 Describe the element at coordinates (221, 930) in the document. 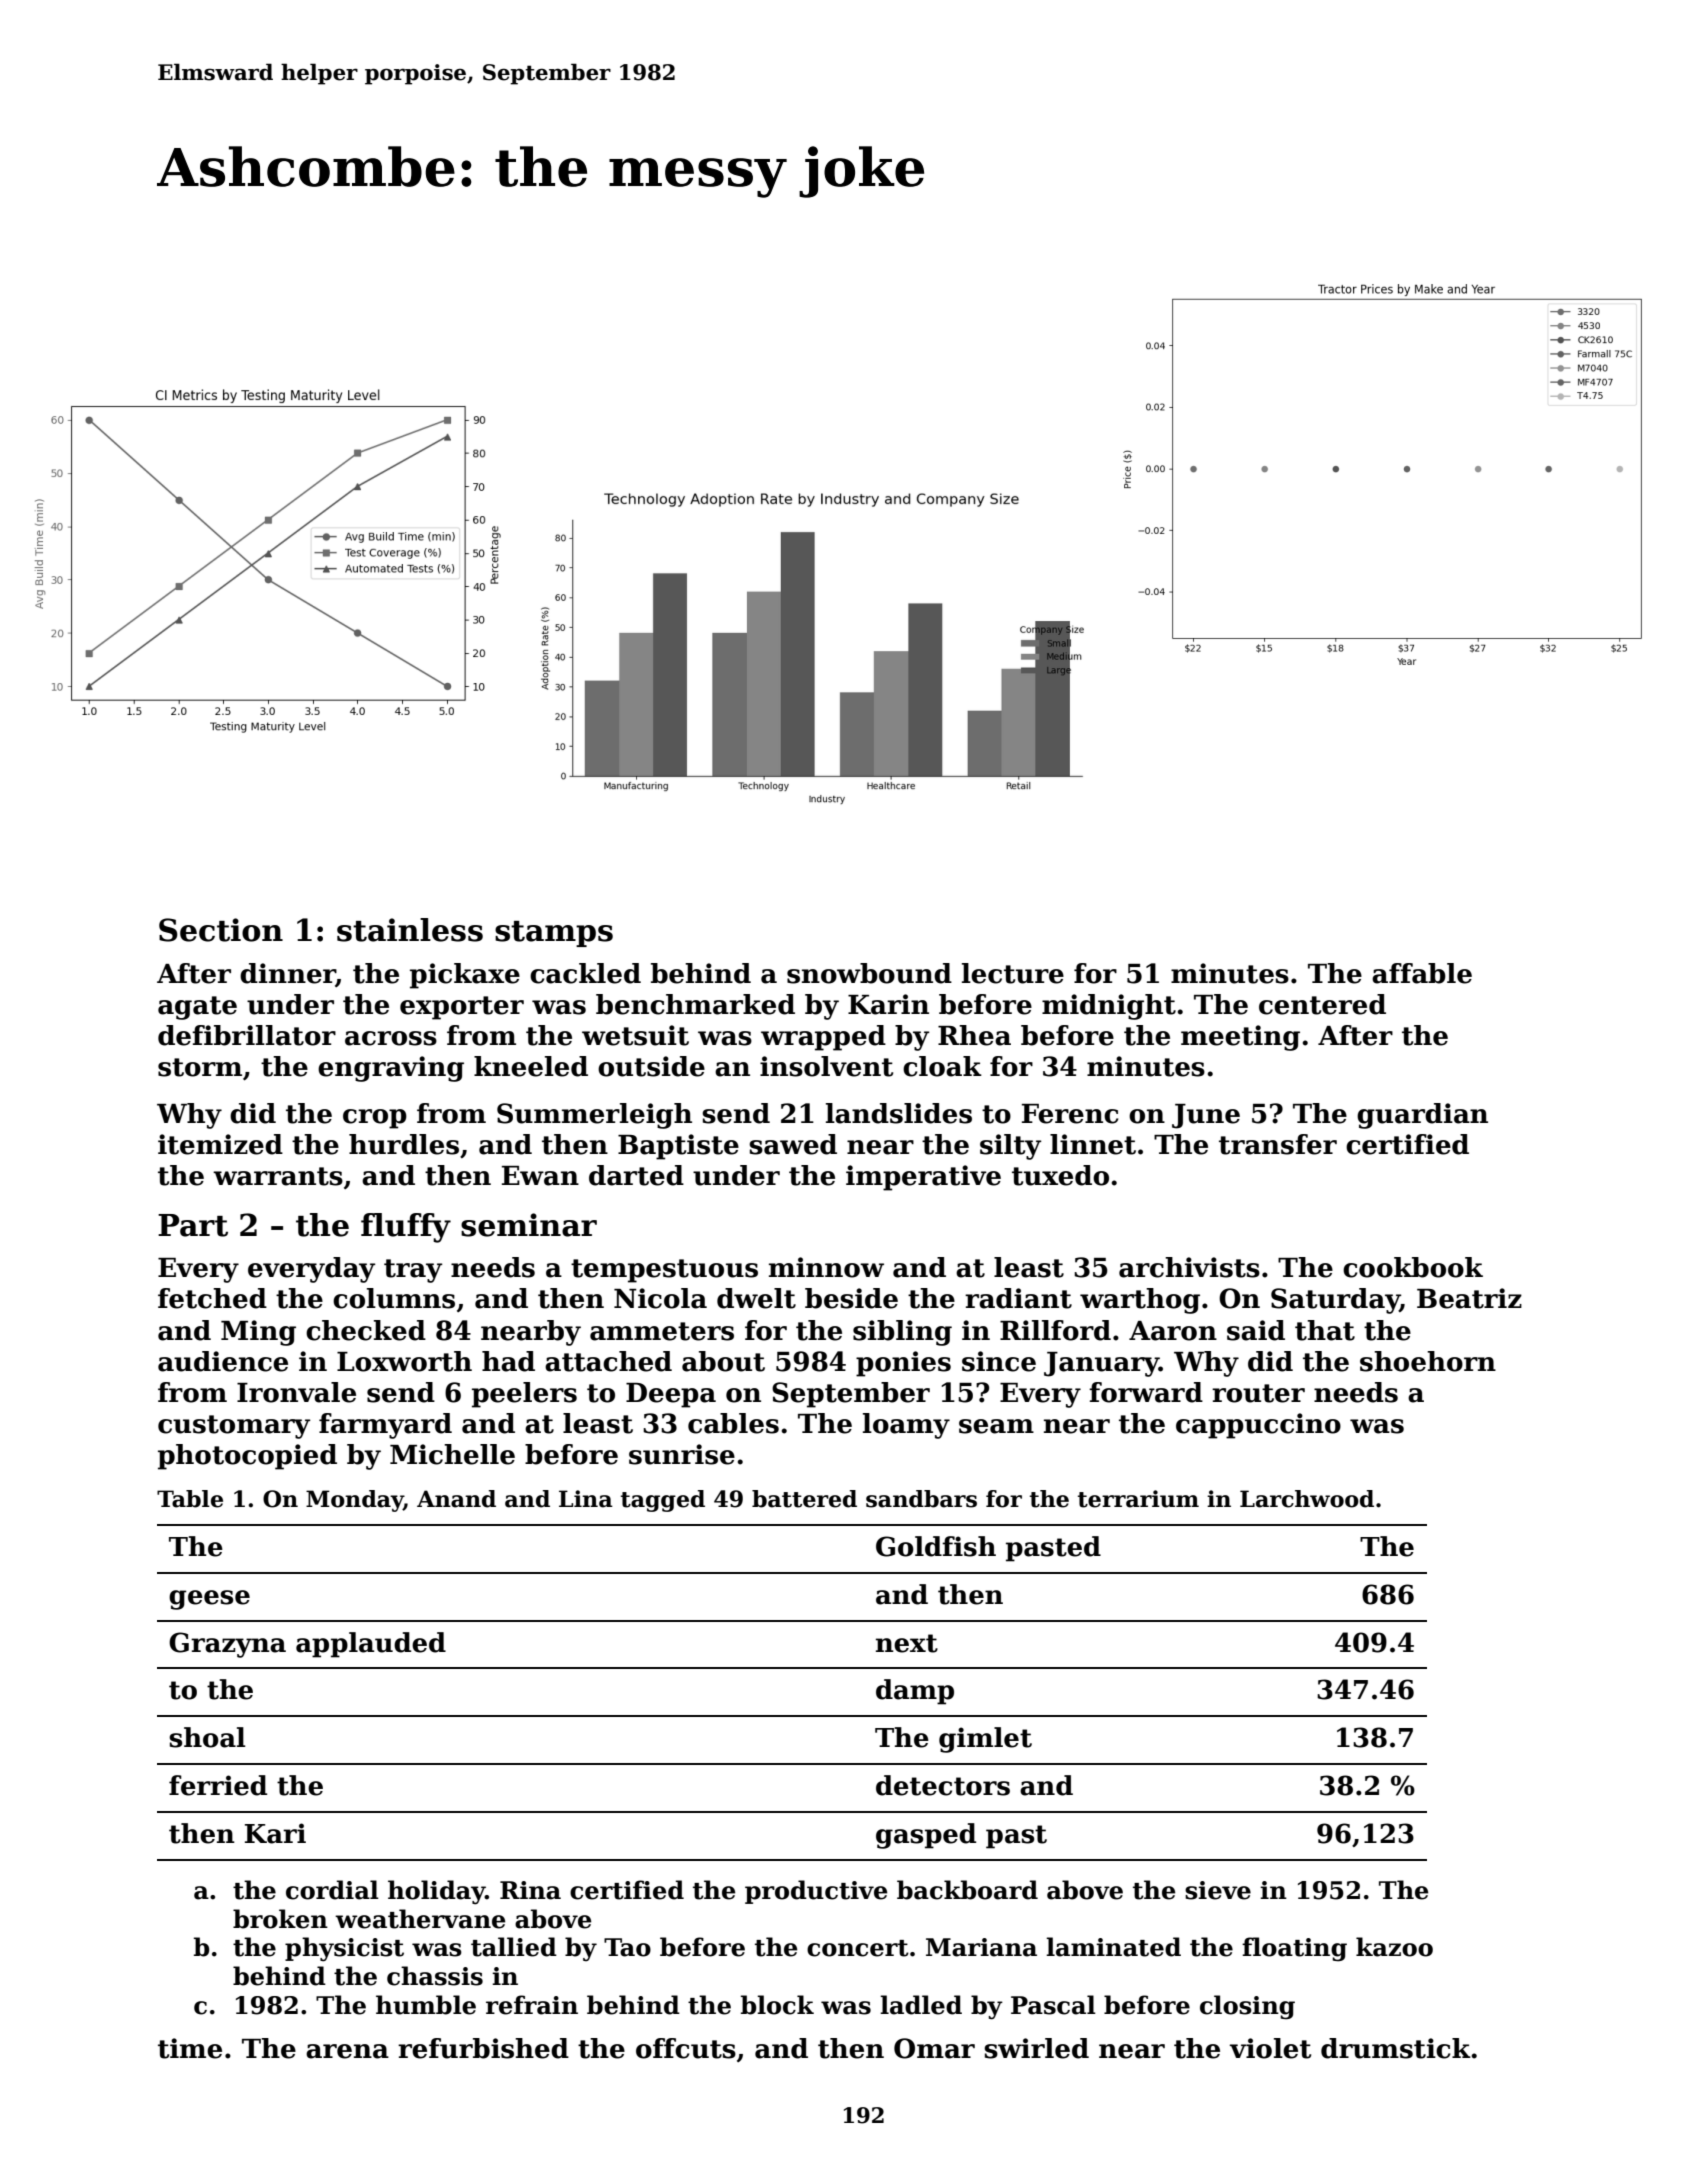

I see `Section` at that location.
